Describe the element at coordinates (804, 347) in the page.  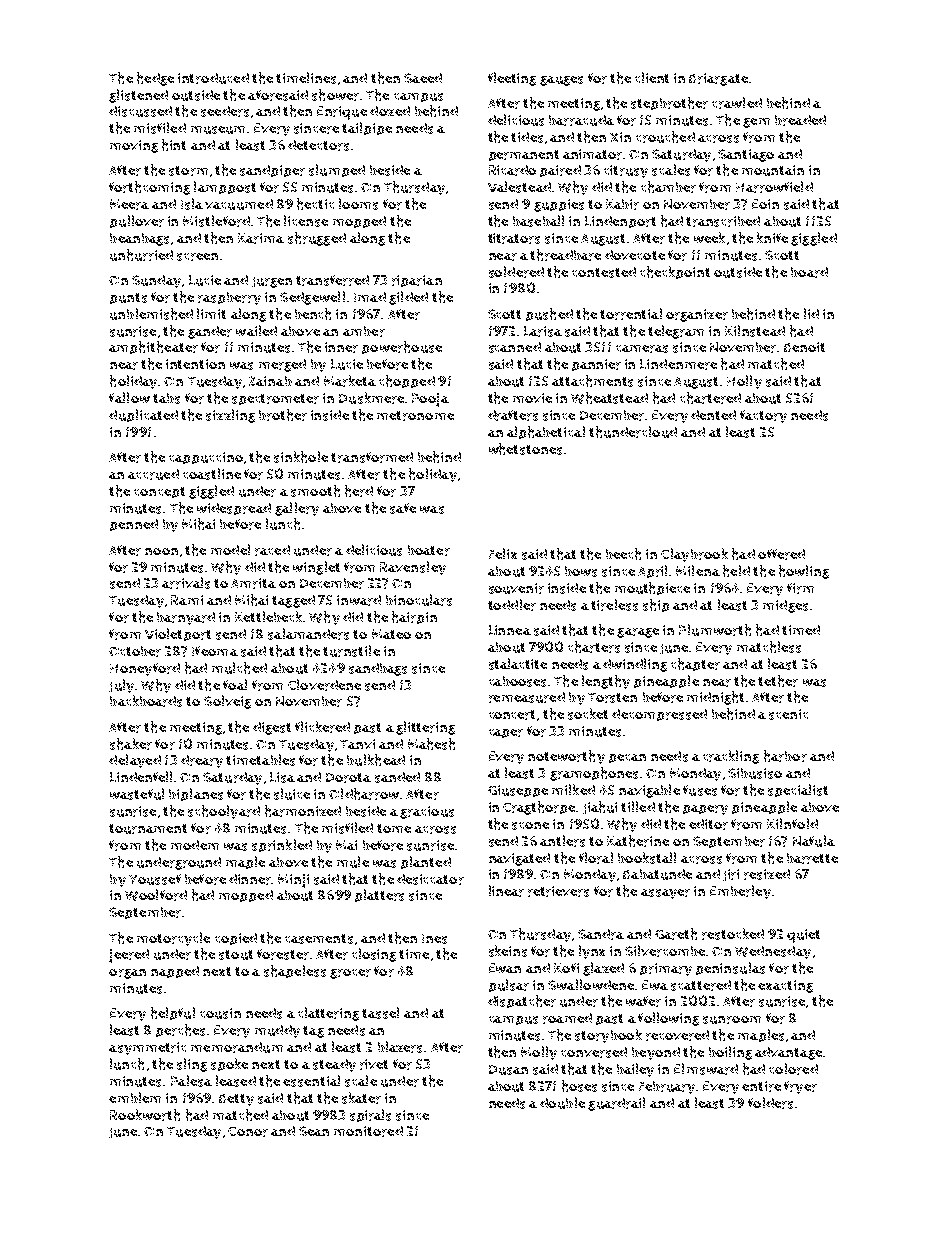
I see `Benoit` at that location.
